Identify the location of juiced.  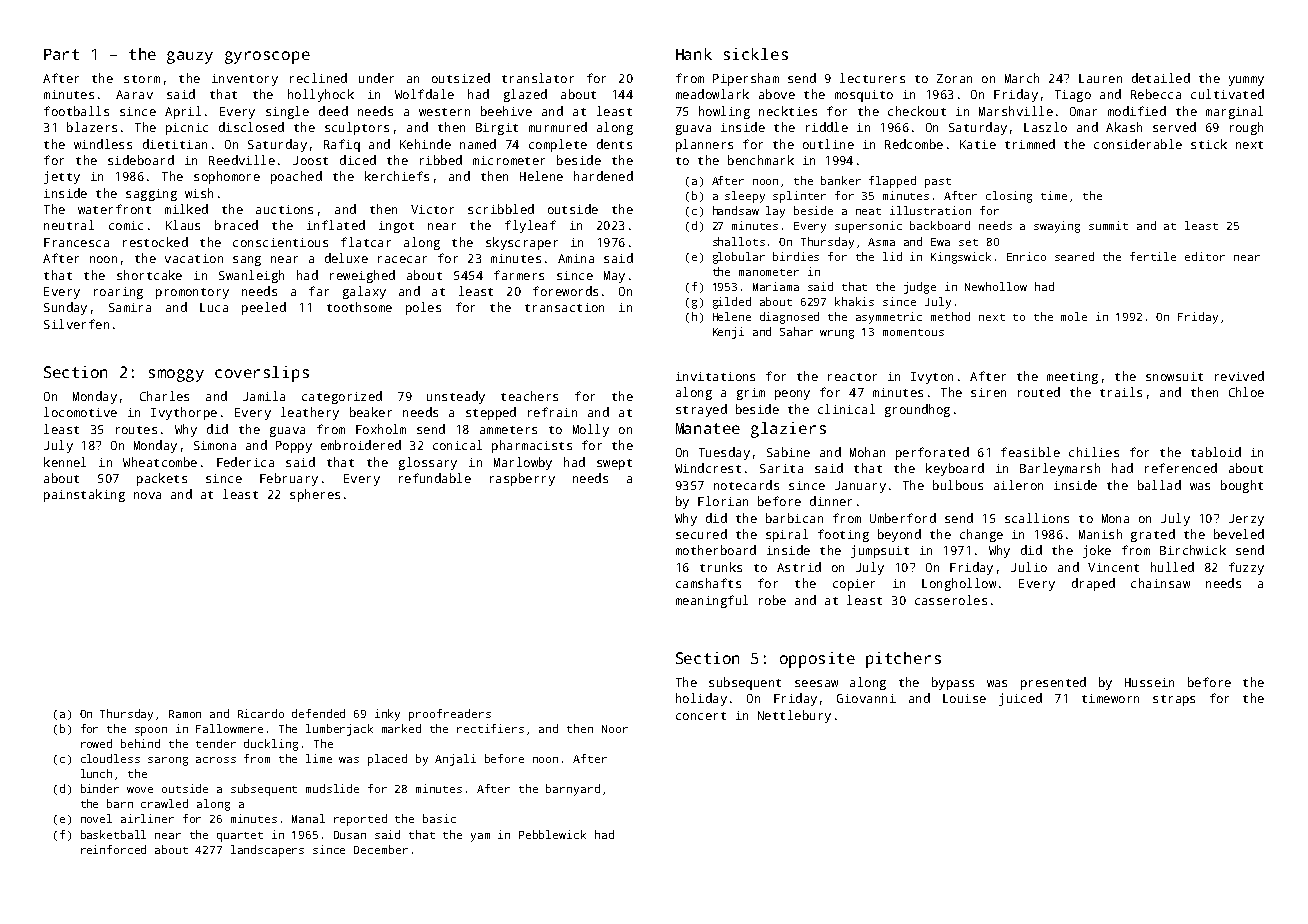
(1020, 699).
